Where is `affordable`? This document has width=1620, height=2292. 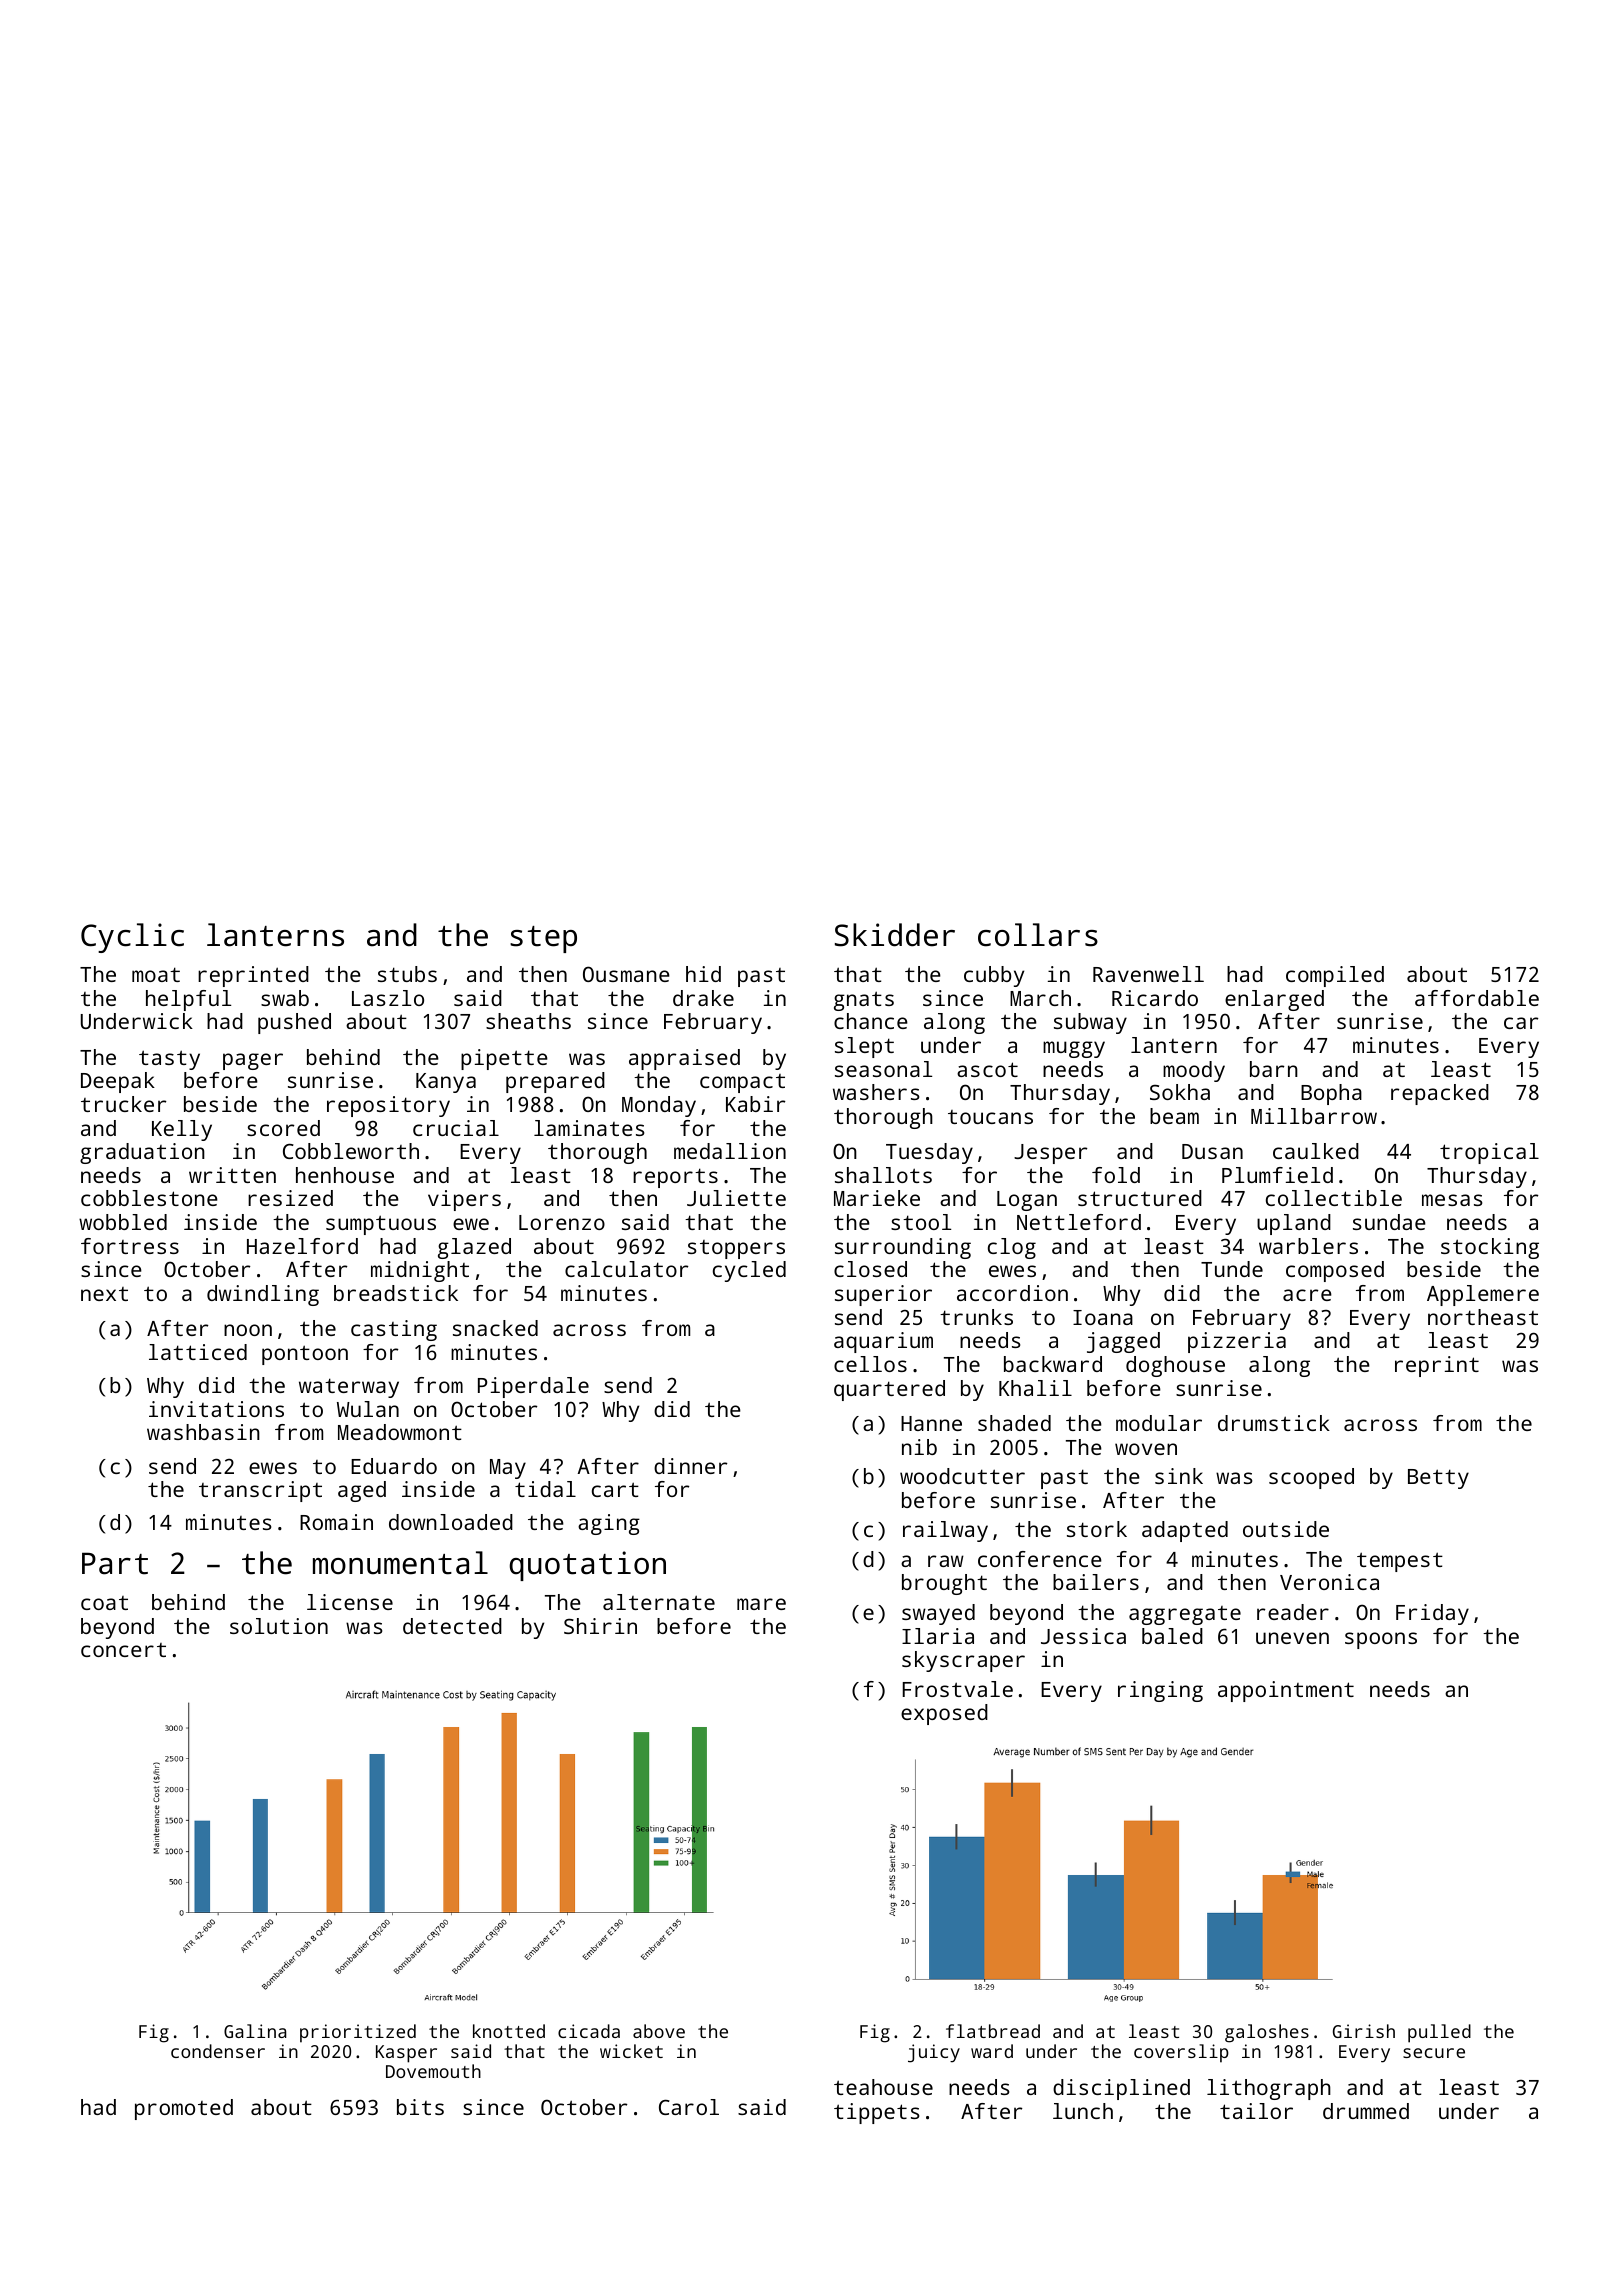
affordable is located at coordinates (1477, 998).
